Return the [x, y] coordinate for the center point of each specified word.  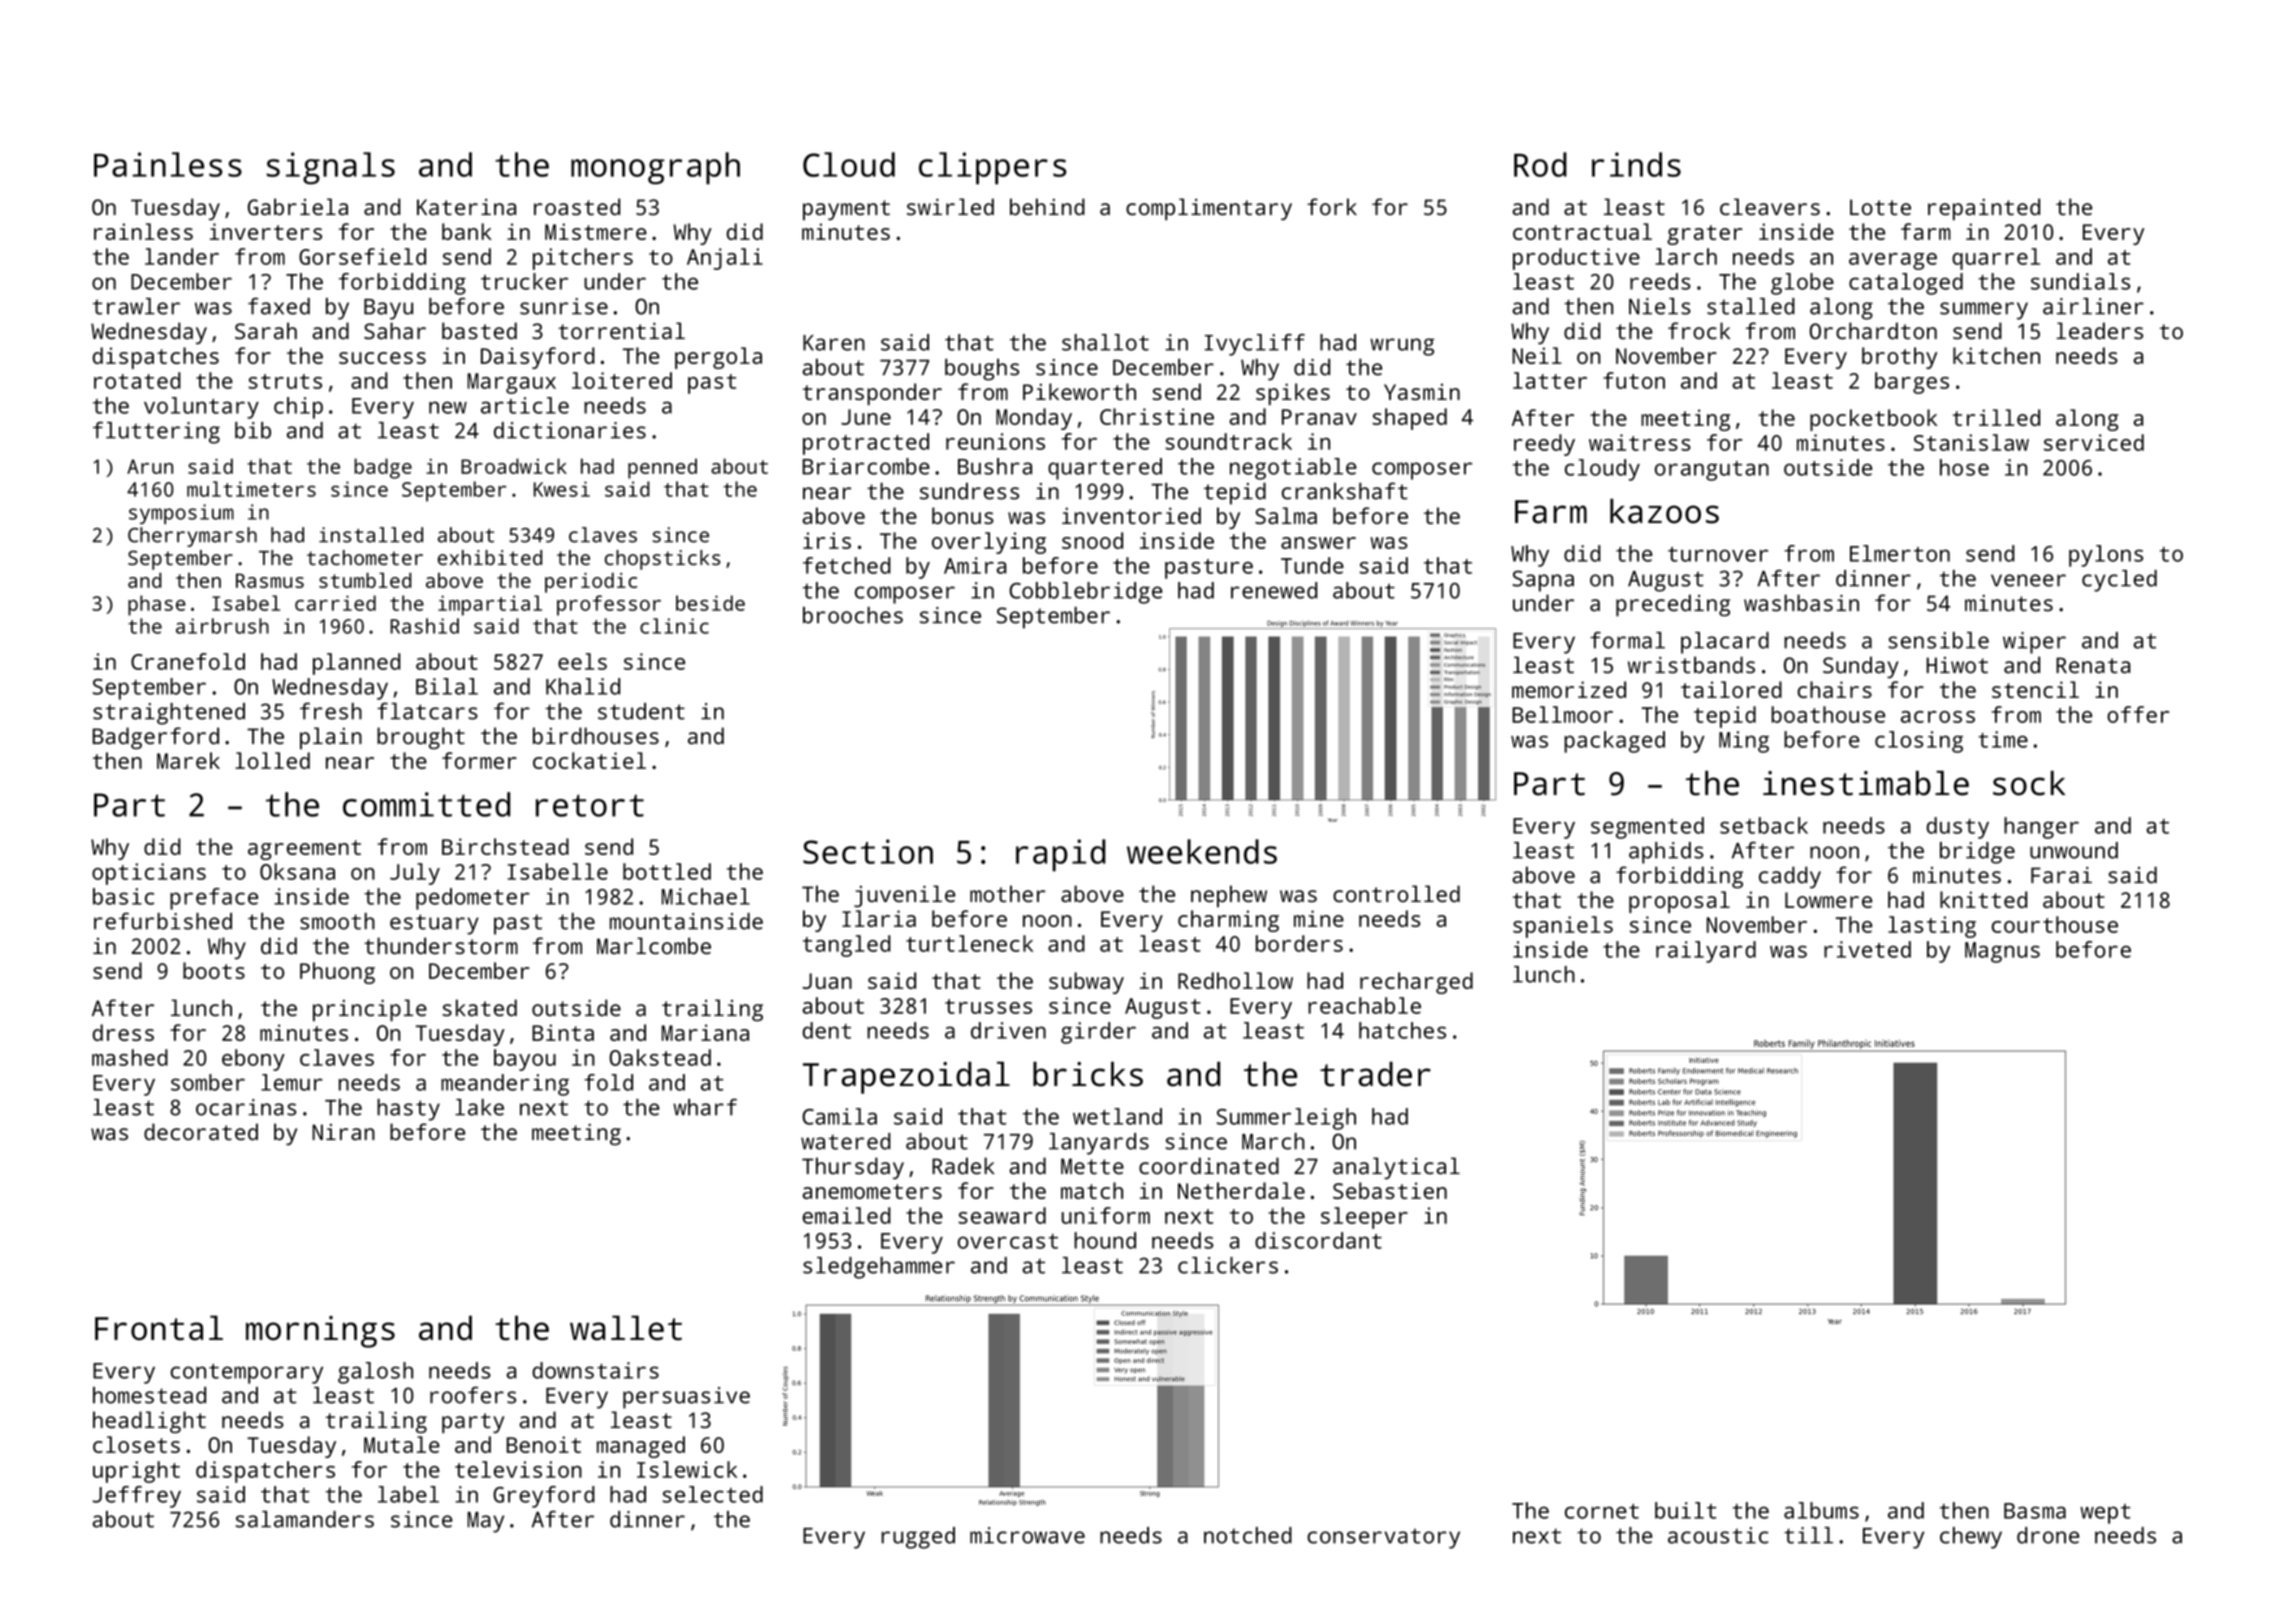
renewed [1274, 590]
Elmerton [1900, 553]
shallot [1105, 342]
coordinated [1209, 1166]
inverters [266, 231]
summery [1984, 311]
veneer [2028, 580]
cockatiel [589, 760]
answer [1318, 543]
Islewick [687, 1469]
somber [208, 1082]
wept [2105, 1514]
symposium [181, 514]
